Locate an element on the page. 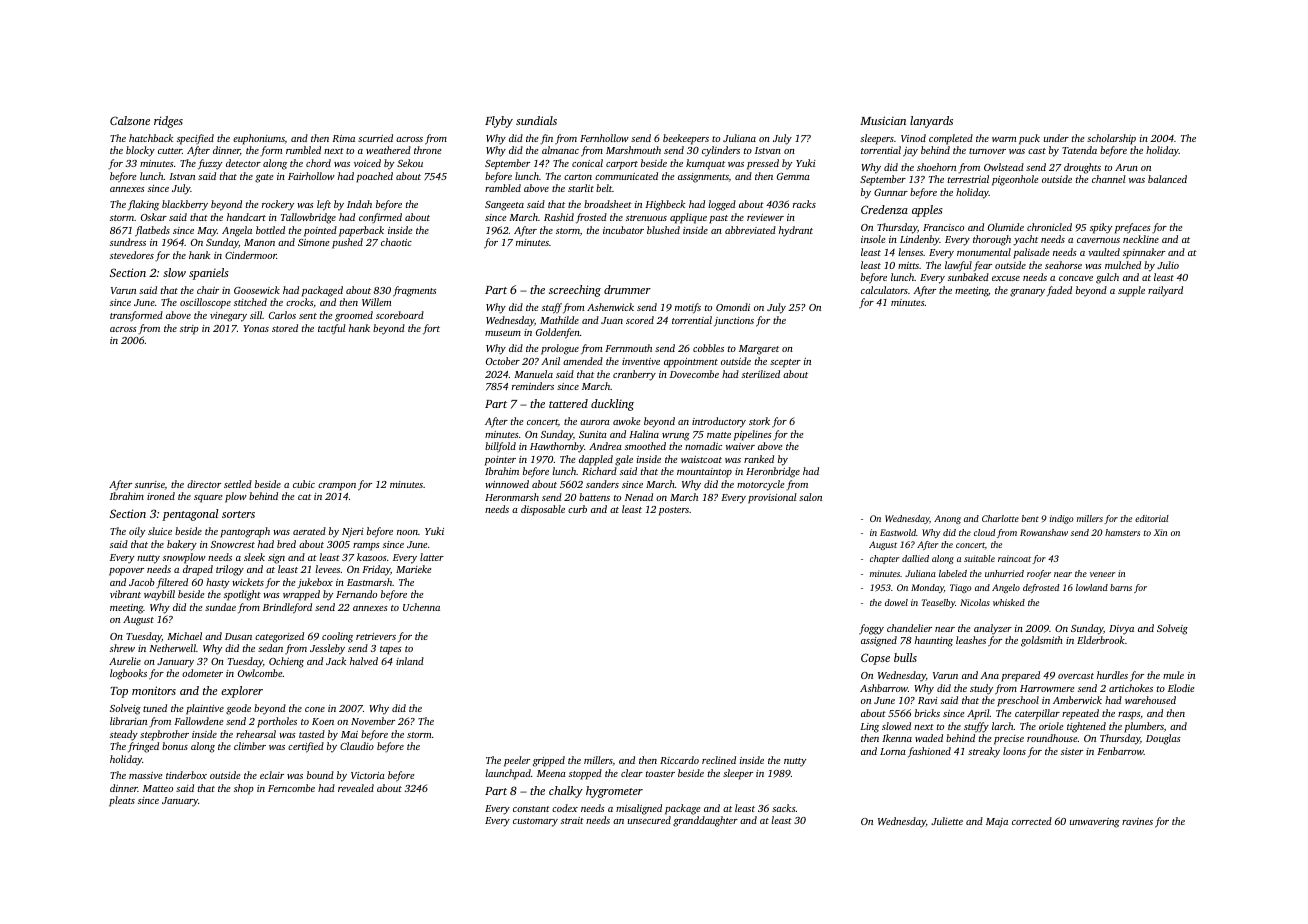 Image resolution: width=1308 pixels, height=924 pixels. cranberry is located at coordinates (634, 375).
